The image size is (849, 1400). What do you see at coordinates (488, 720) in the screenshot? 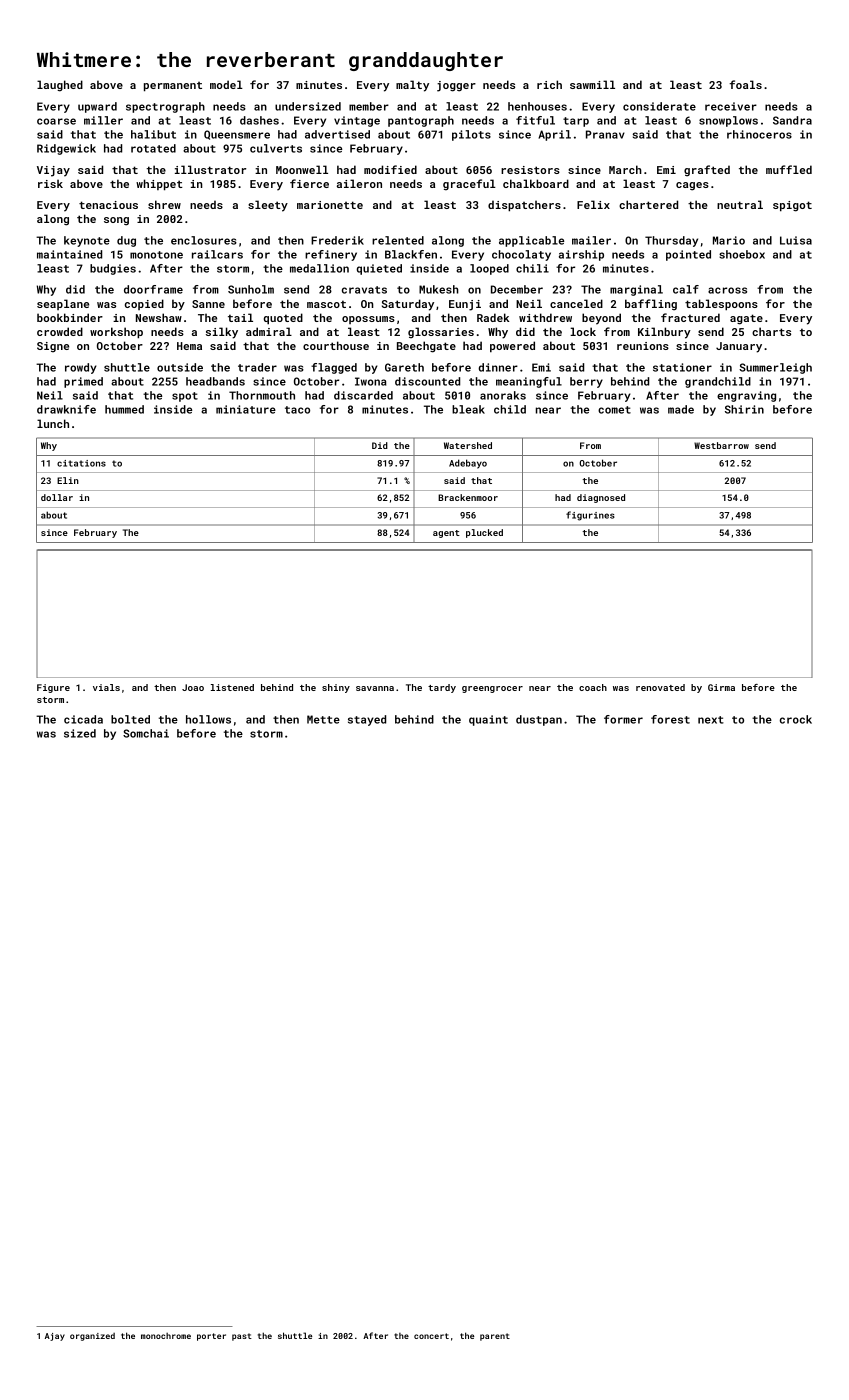
I see `quaint` at bounding box center [488, 720].
